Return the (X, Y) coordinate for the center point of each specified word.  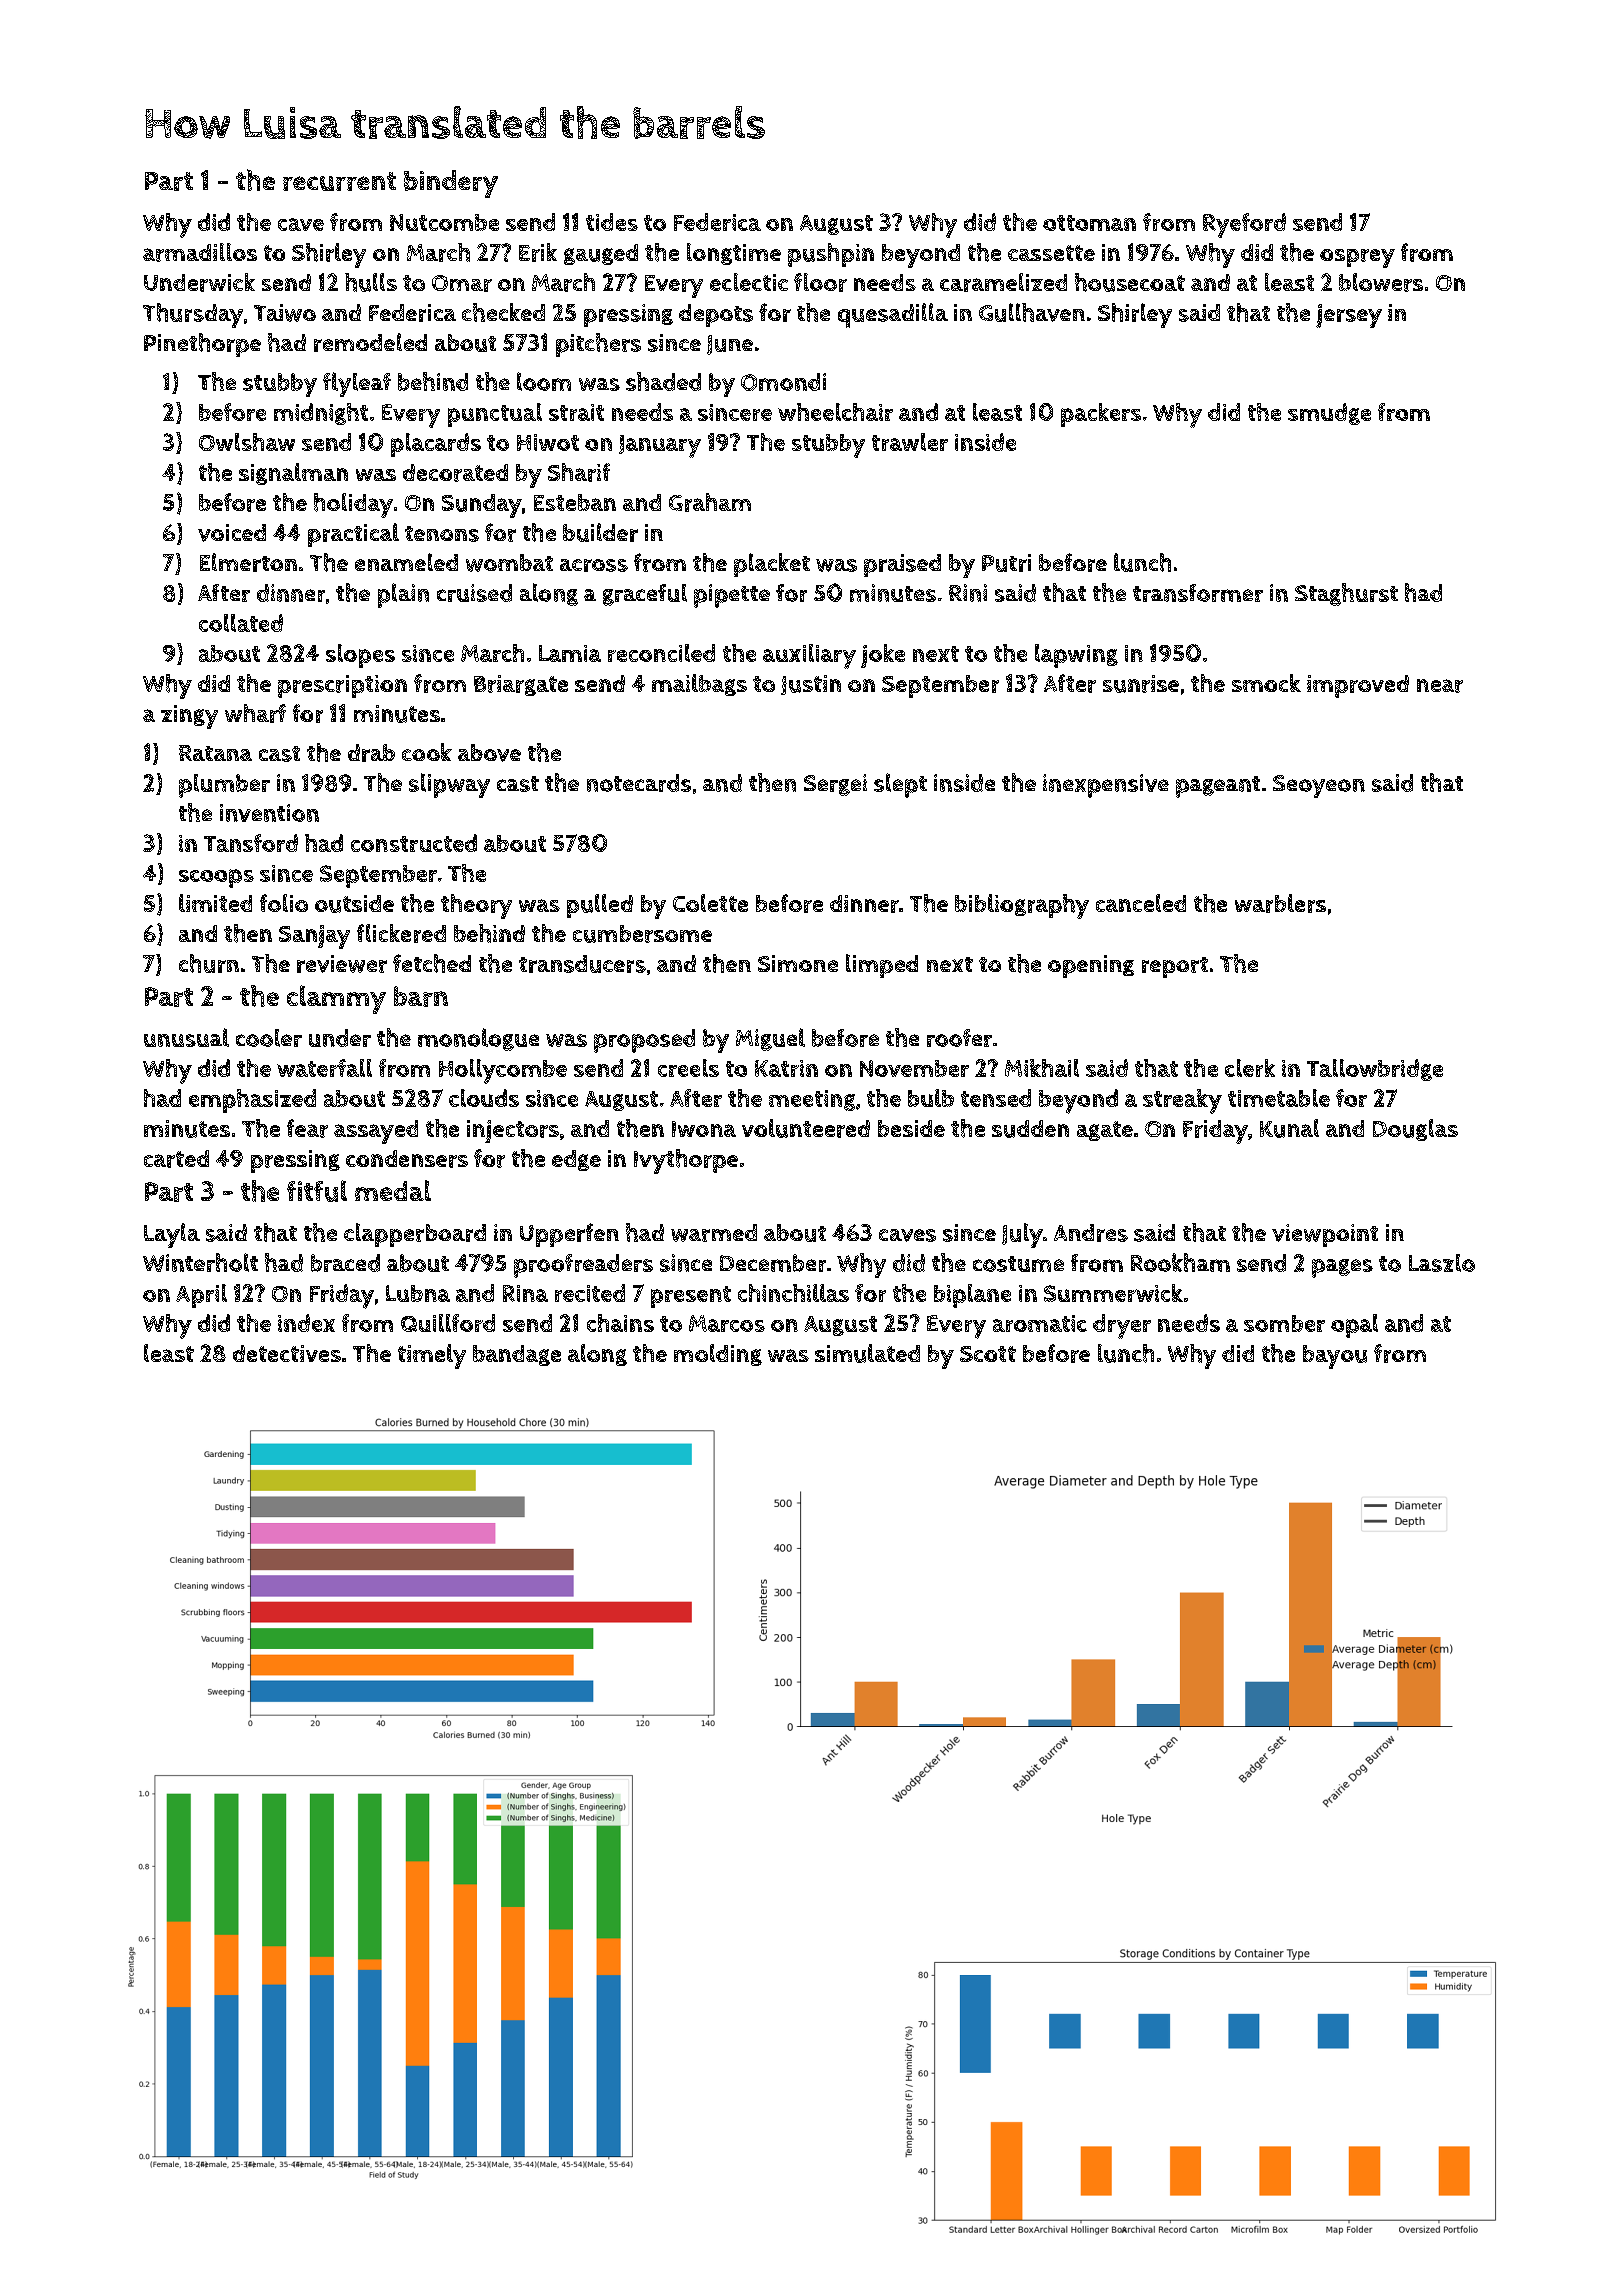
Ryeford (1244, 225)
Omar (462, 283)
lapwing (1076, 656)
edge (576, 1160)
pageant (1218, 787)
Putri (1006, 563)
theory (476, 906)
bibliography (1022, 906)
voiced (232, 533)
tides (612, 222)
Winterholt (200, 1262)
